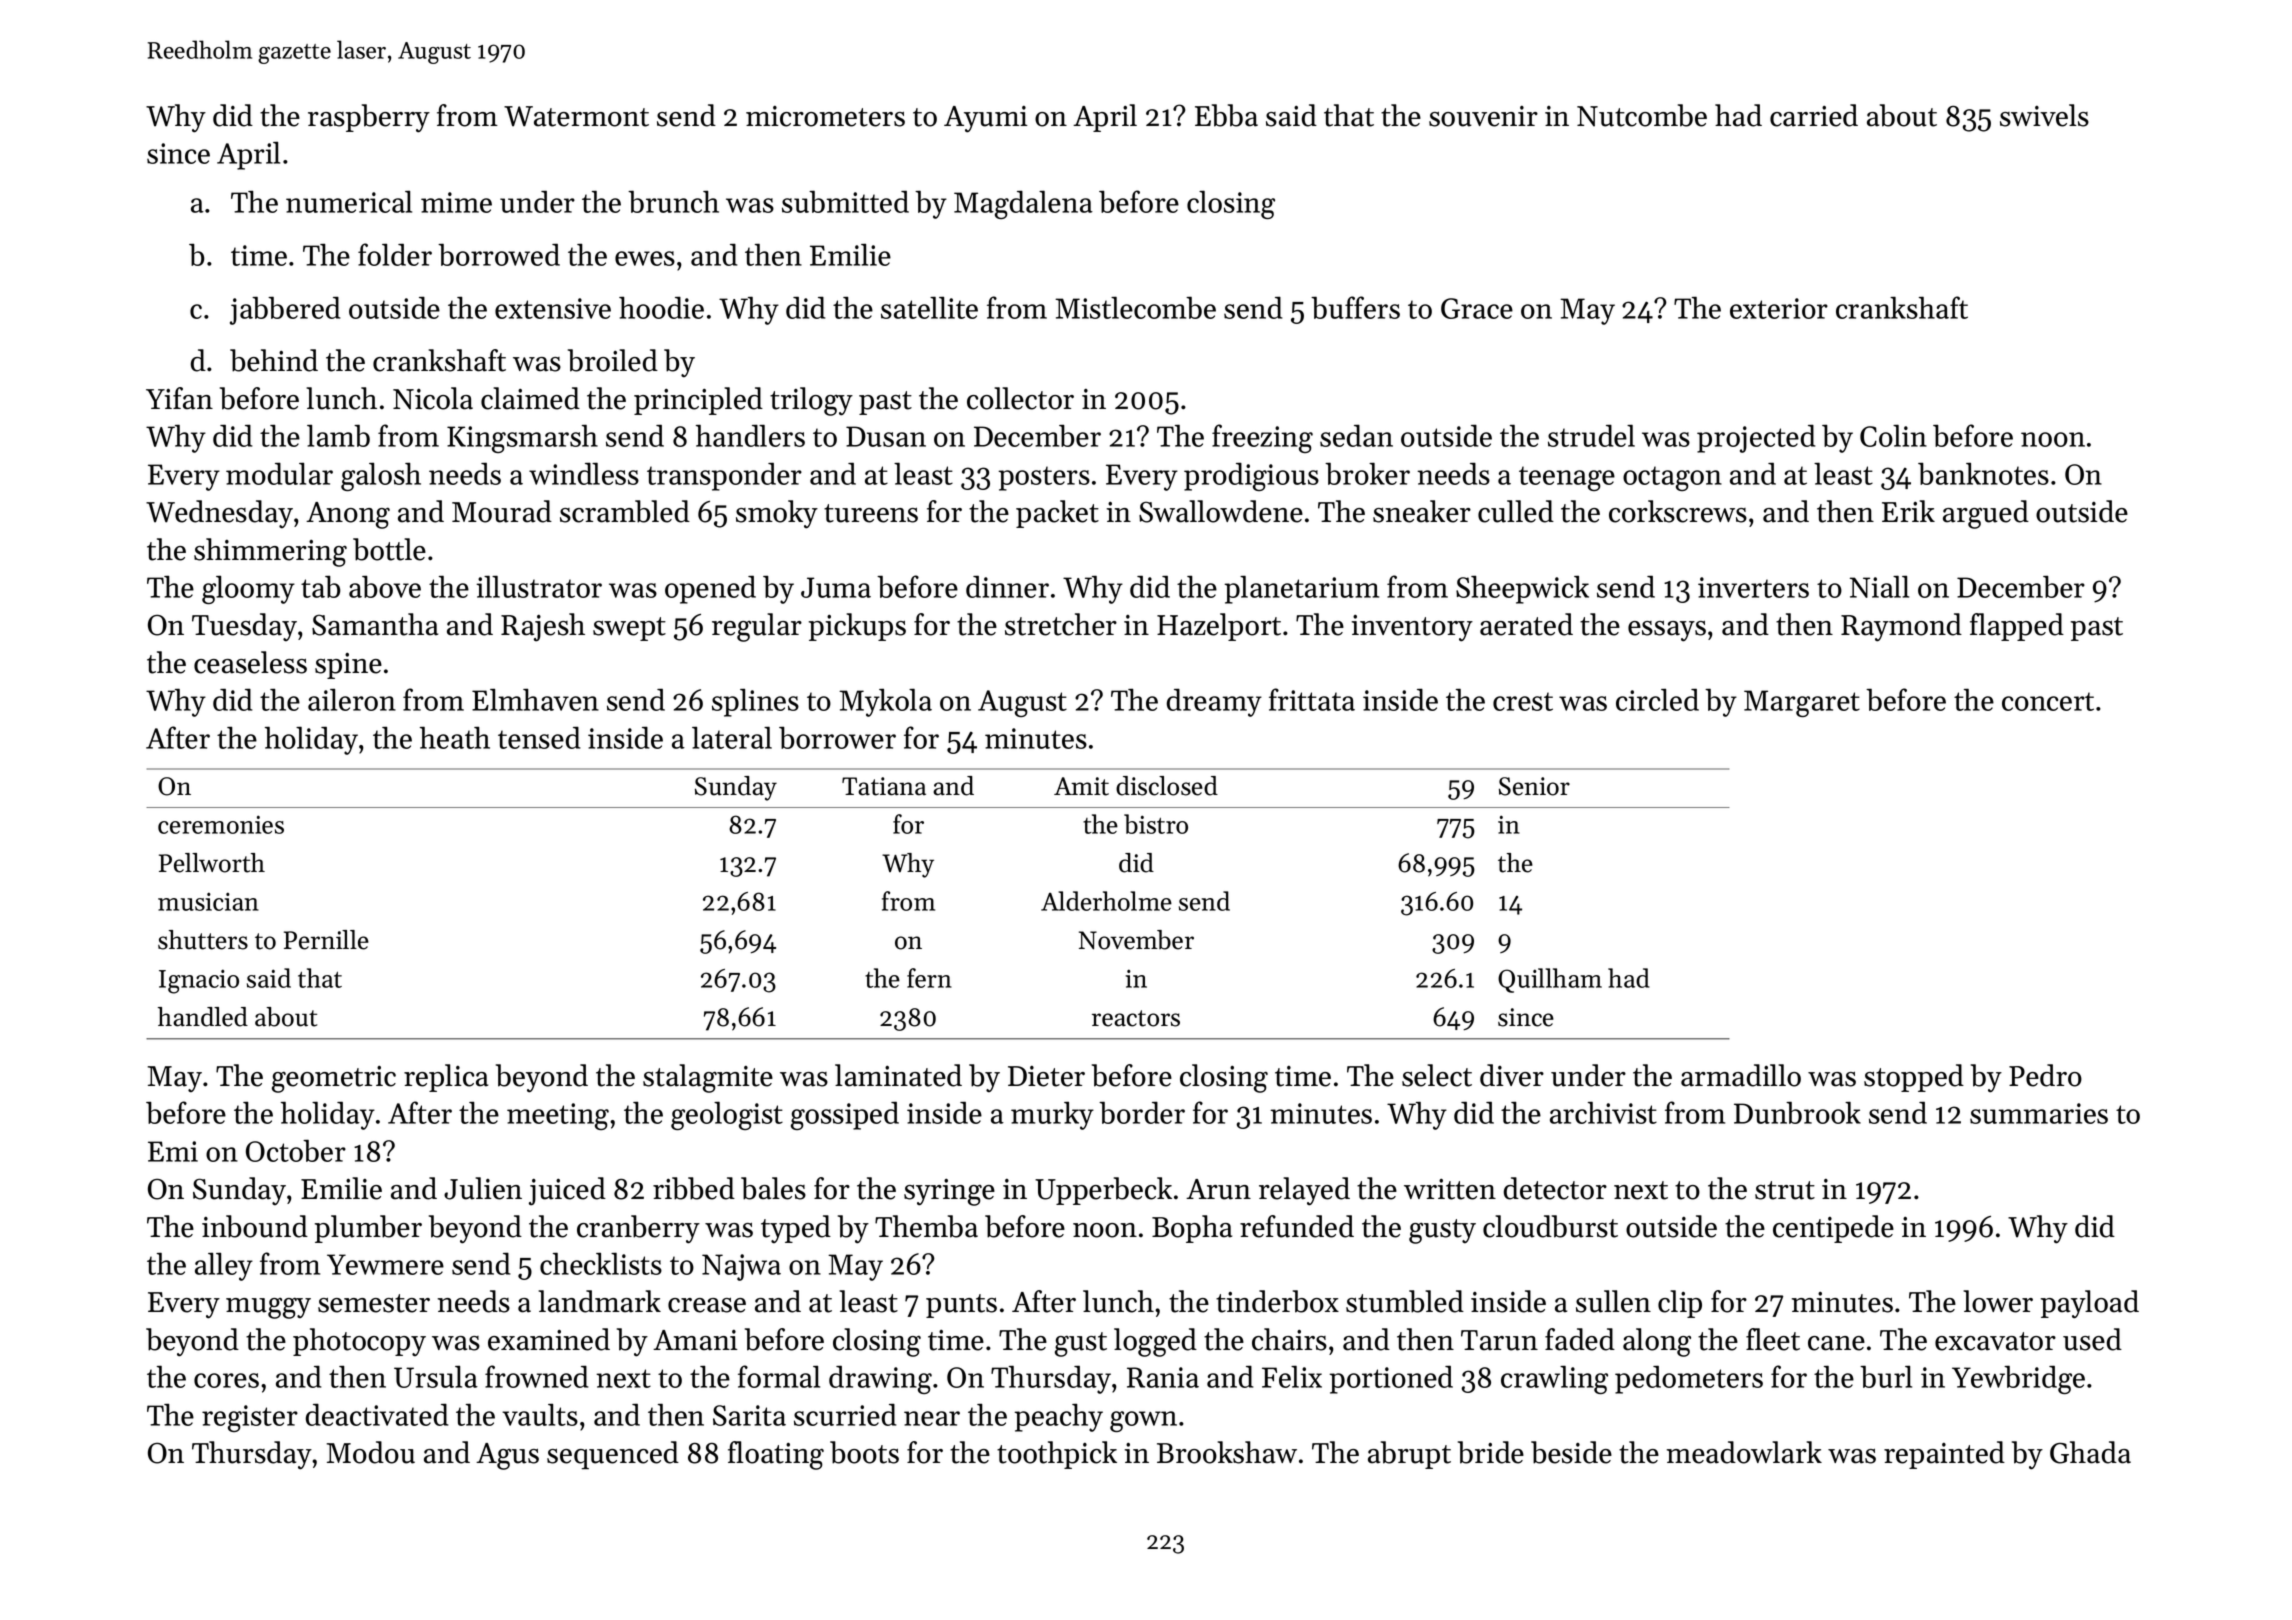 The height and width of the document is (1620, 2292). I want to click on micrometers, so click(825, 116).
